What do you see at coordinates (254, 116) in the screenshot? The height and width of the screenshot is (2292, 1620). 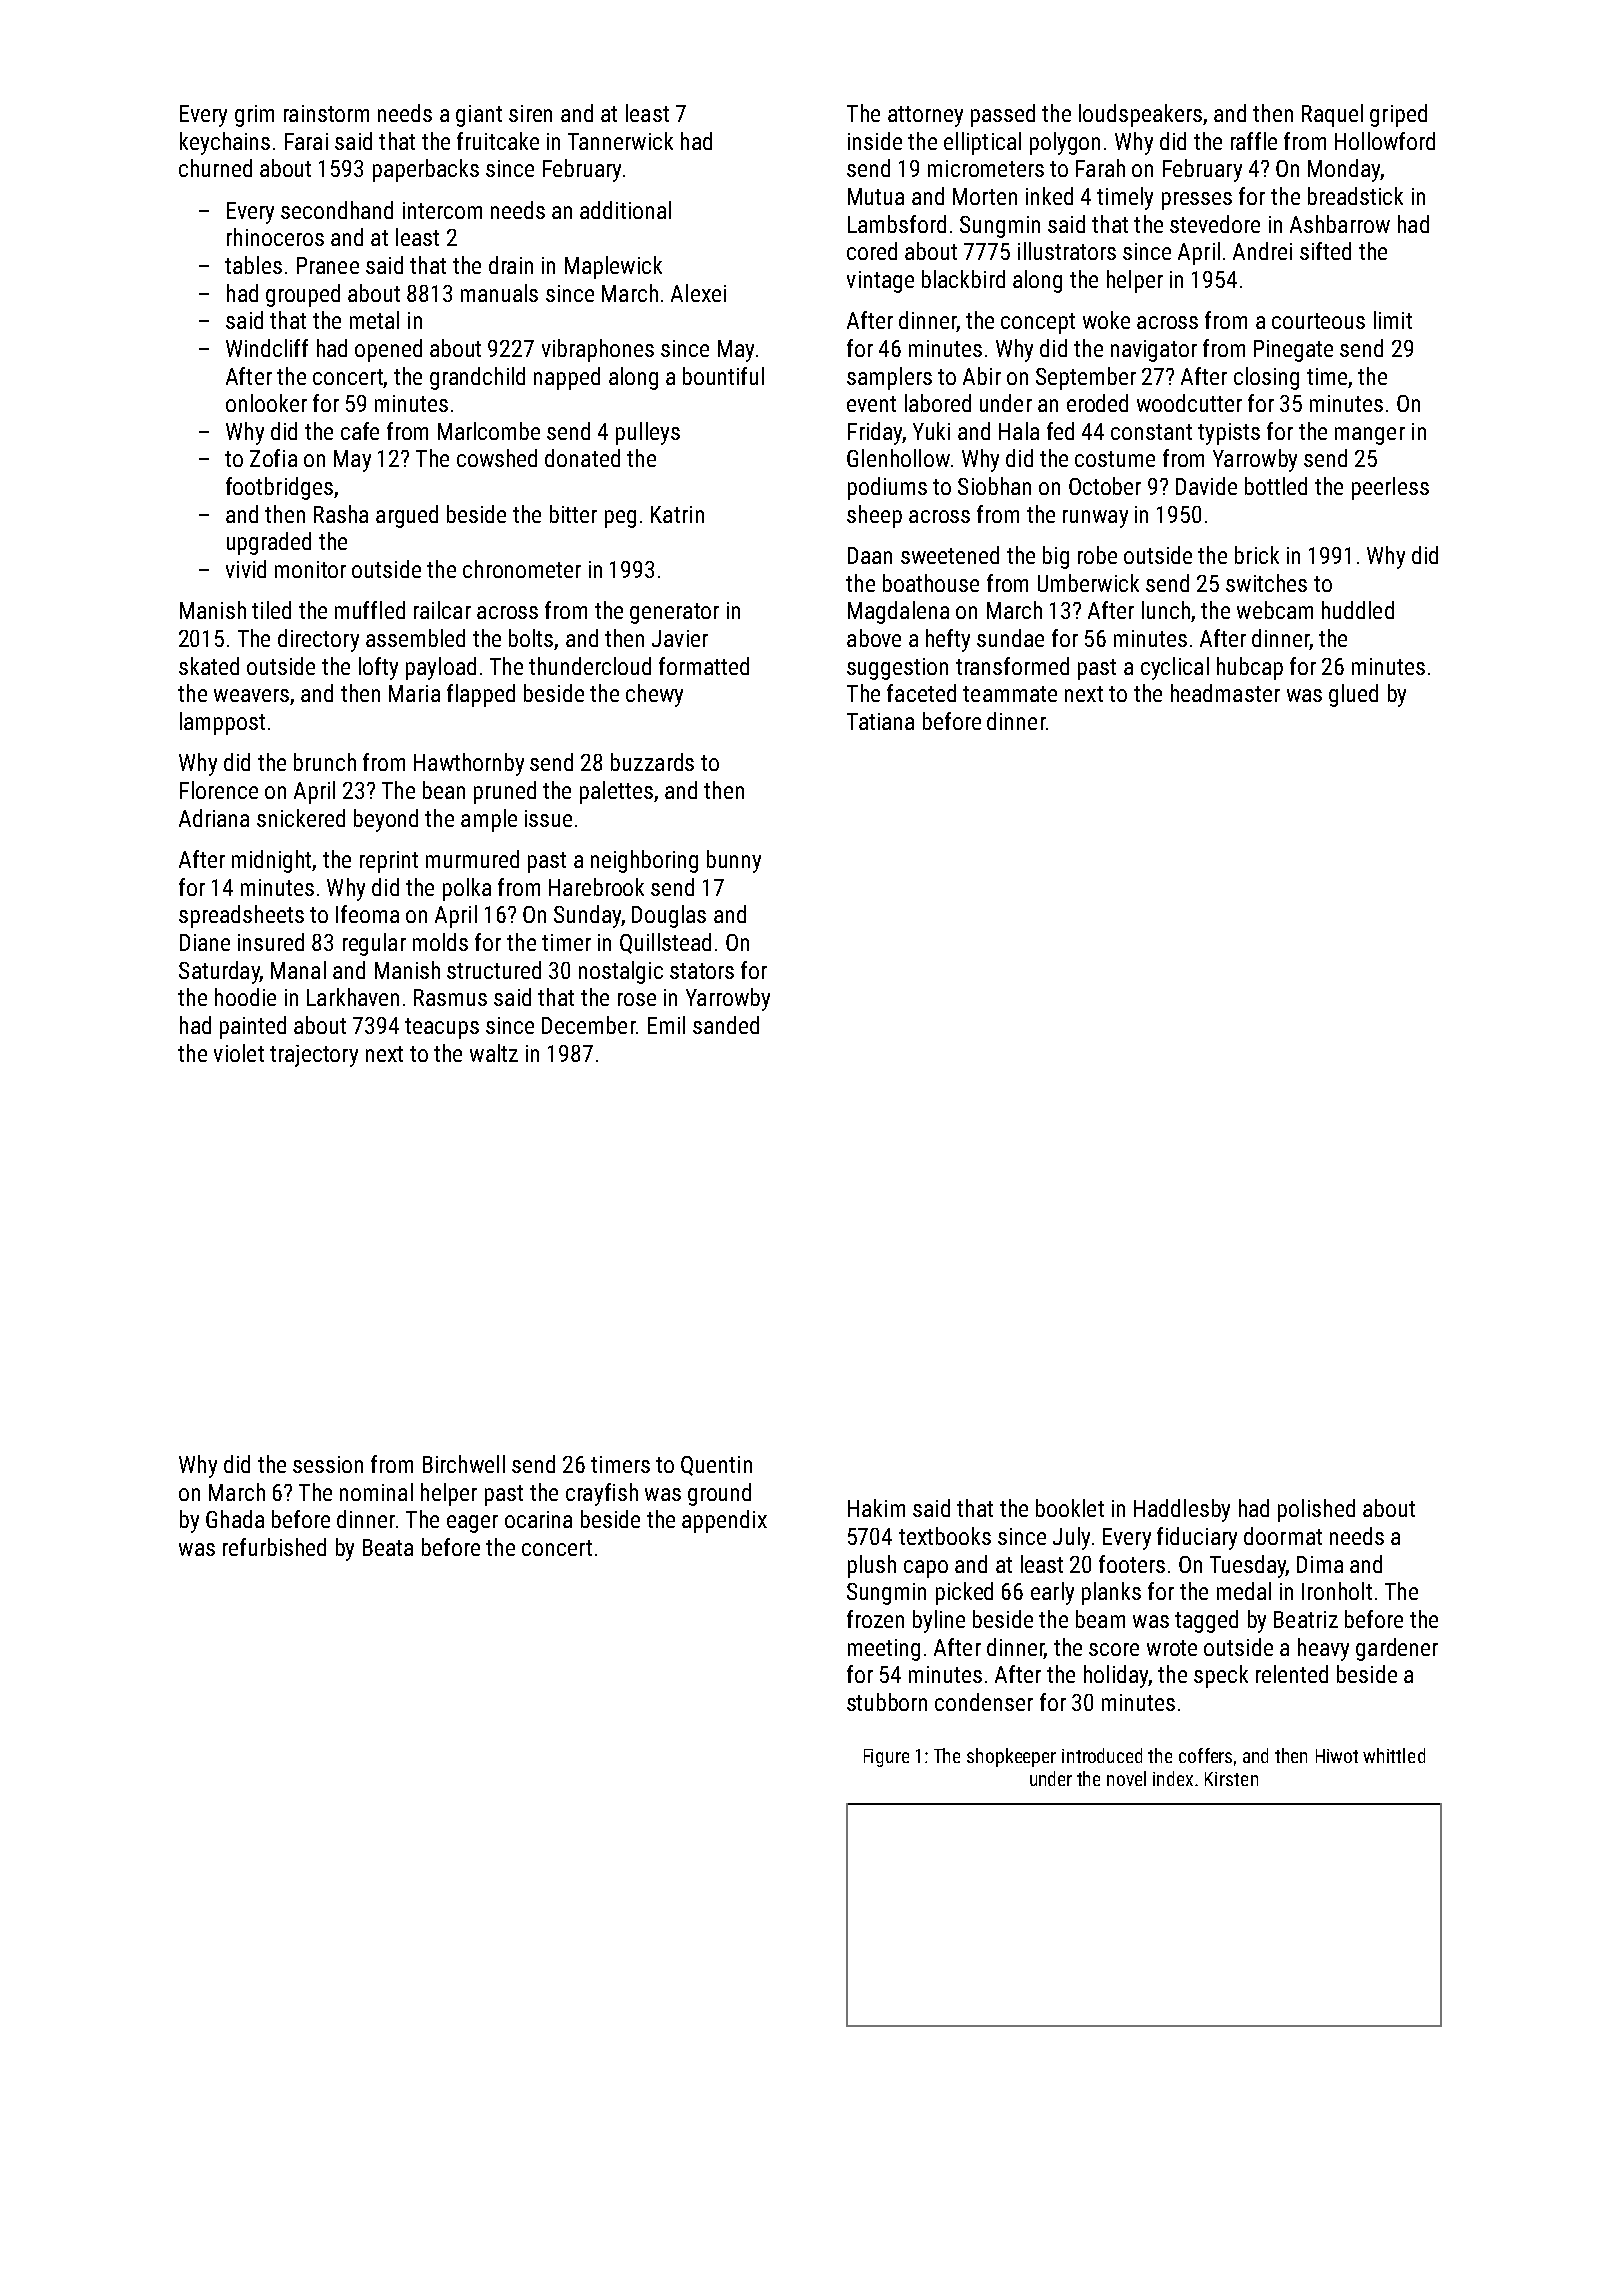 I see `grim` at bounding box center [254, 116].
